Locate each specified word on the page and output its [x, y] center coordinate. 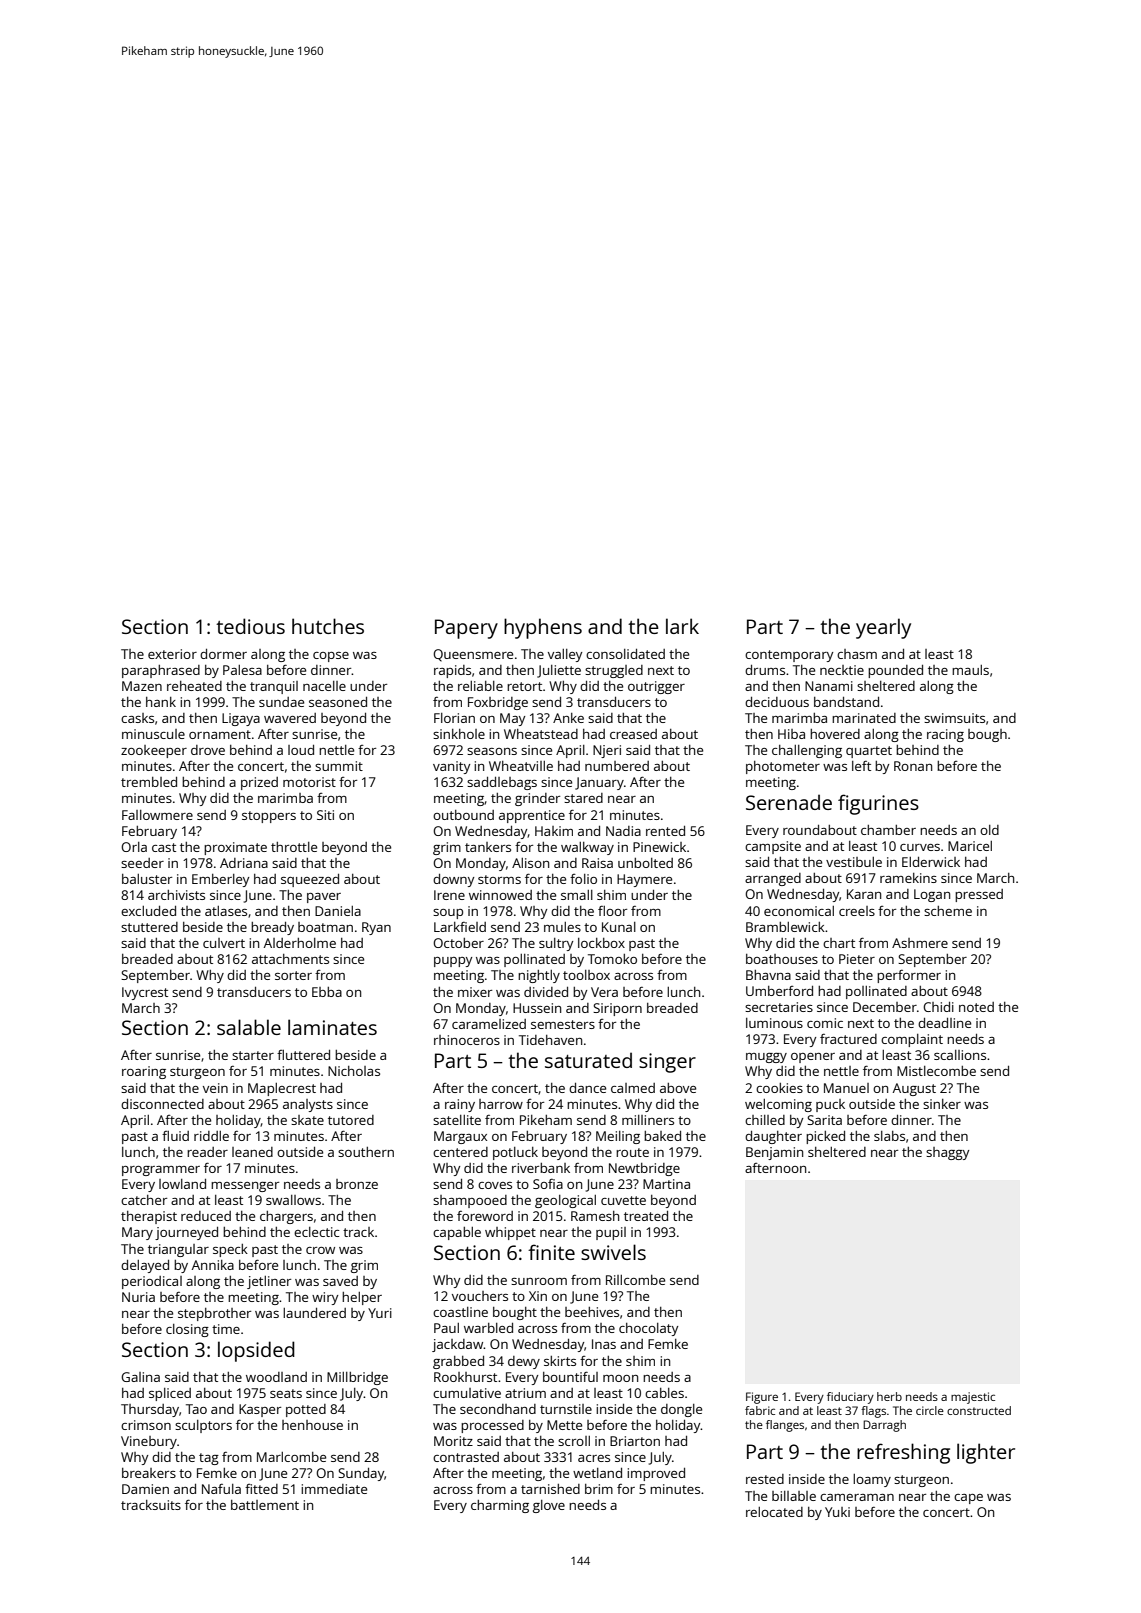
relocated [774, 1512]
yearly [883, 628]
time [226, 1329]
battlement [265, 1505]
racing [945, 735]
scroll [574, 1441]
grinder [537, 799]
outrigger [656, 687]
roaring [144, 1072]
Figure [762, 1398]
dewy [524, 1362]
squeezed [310, 880]
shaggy [947, 1153]
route [632, 1152]
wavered [290, 718]
